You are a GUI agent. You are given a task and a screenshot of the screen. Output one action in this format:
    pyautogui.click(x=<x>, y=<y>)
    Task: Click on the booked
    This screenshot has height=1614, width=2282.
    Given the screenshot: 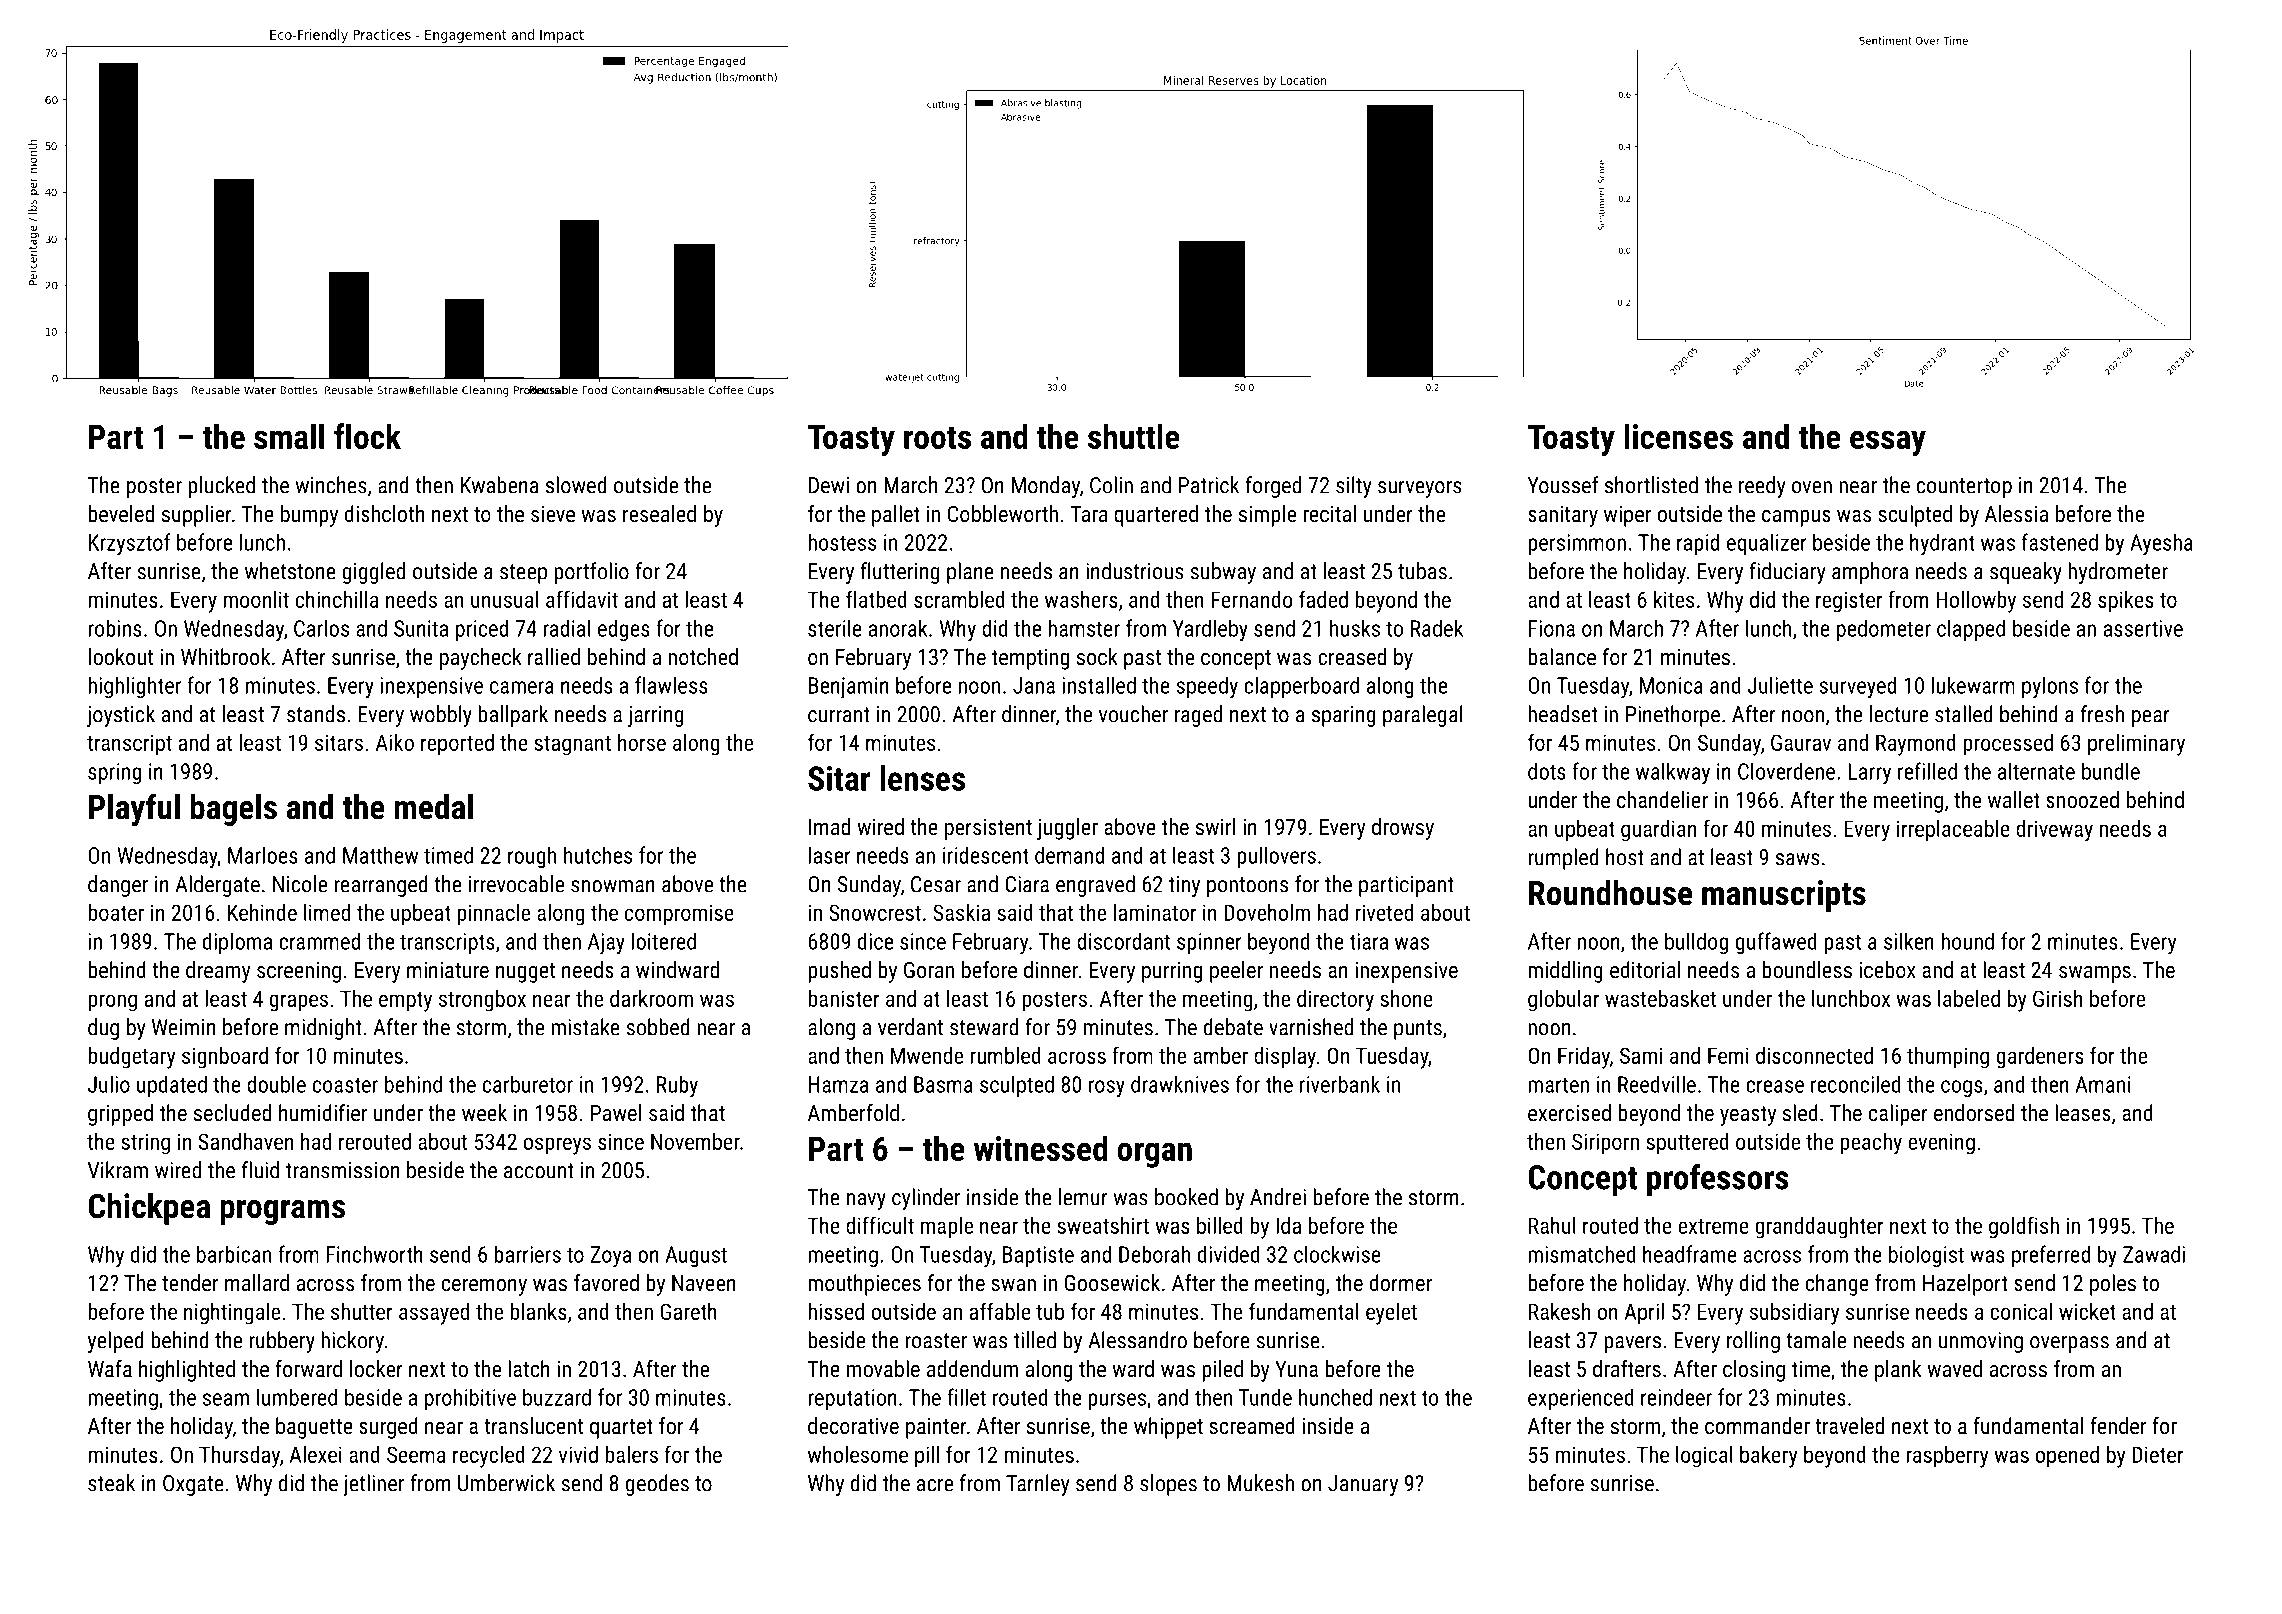 What is the action you would take?
    pyautogui.click(x=1186, y=1197)
